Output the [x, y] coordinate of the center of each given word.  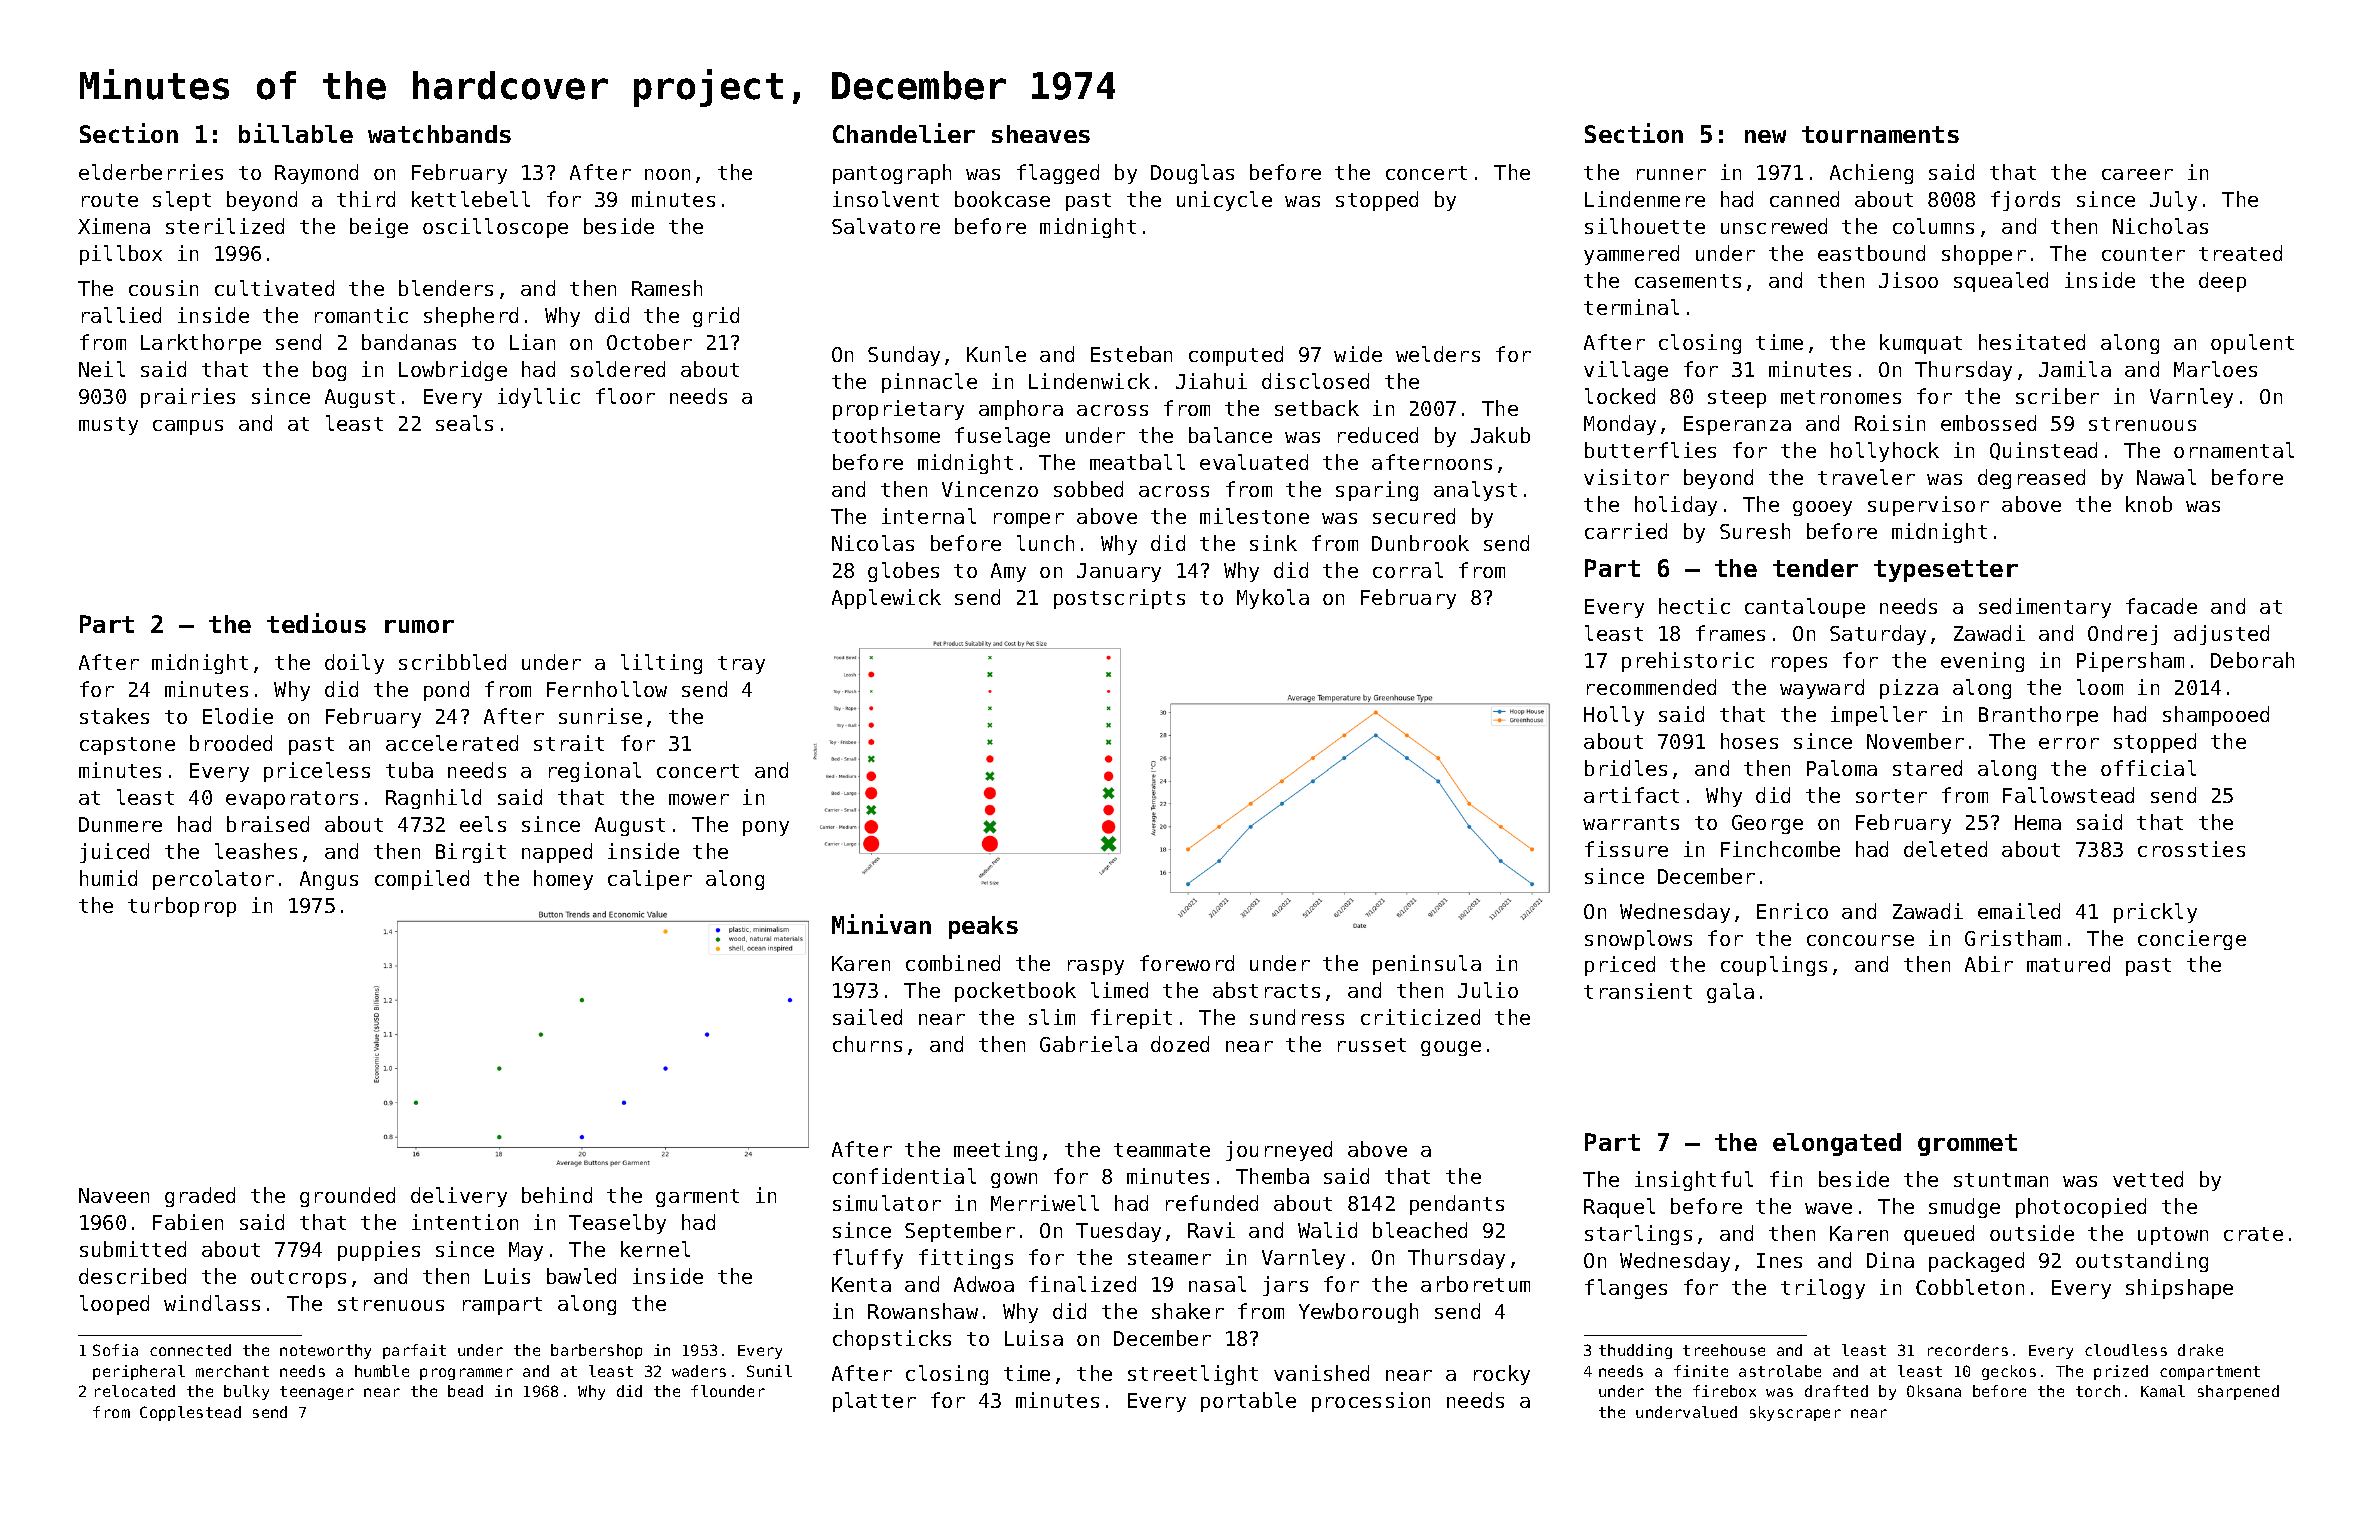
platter [874, 1402]
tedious [316, 623]
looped [114, 1305]
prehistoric [1688, 662]
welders [1438, 354]
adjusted [2221, 635]
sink [1273, 543]
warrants [1631, 823]
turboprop [182, 907]
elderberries [151, 172]
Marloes [2215, 369]
